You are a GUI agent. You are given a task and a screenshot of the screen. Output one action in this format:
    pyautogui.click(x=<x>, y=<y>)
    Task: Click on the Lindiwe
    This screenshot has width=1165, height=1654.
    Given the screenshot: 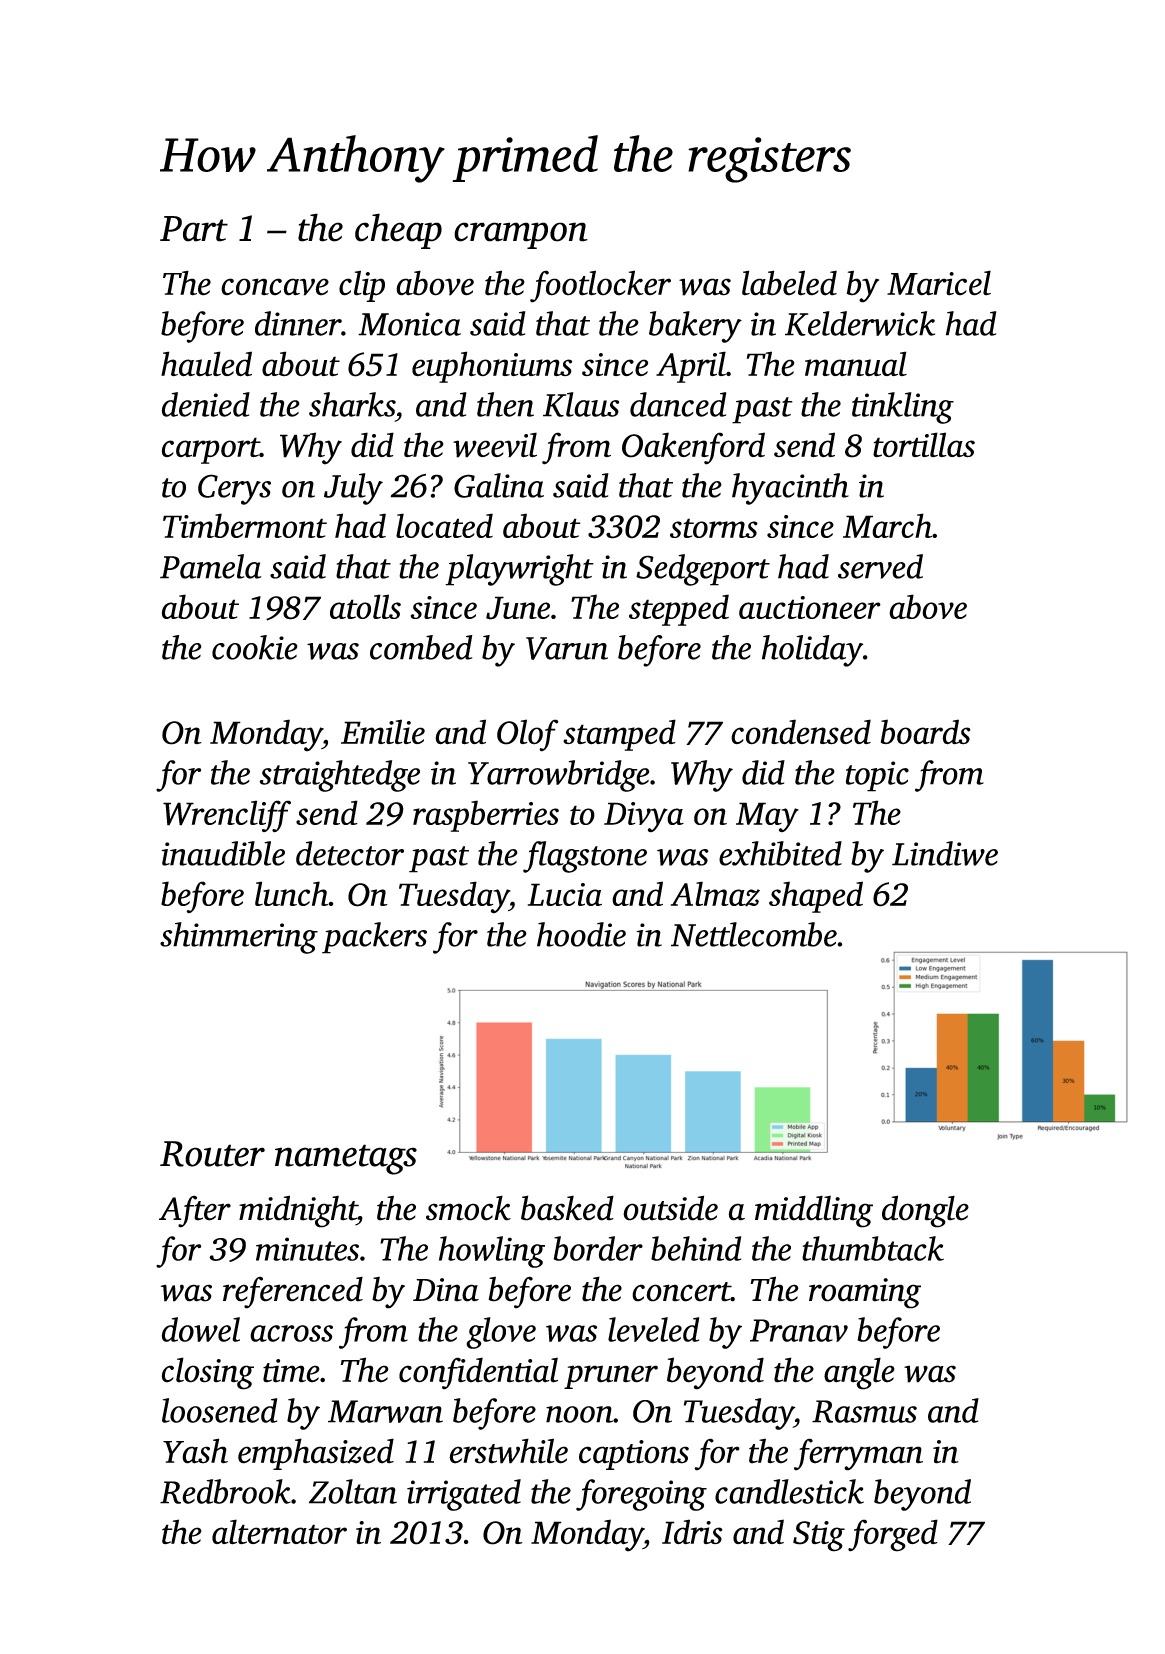 What is the action you would take?
    pyautogui.click(x=945, y=853)
